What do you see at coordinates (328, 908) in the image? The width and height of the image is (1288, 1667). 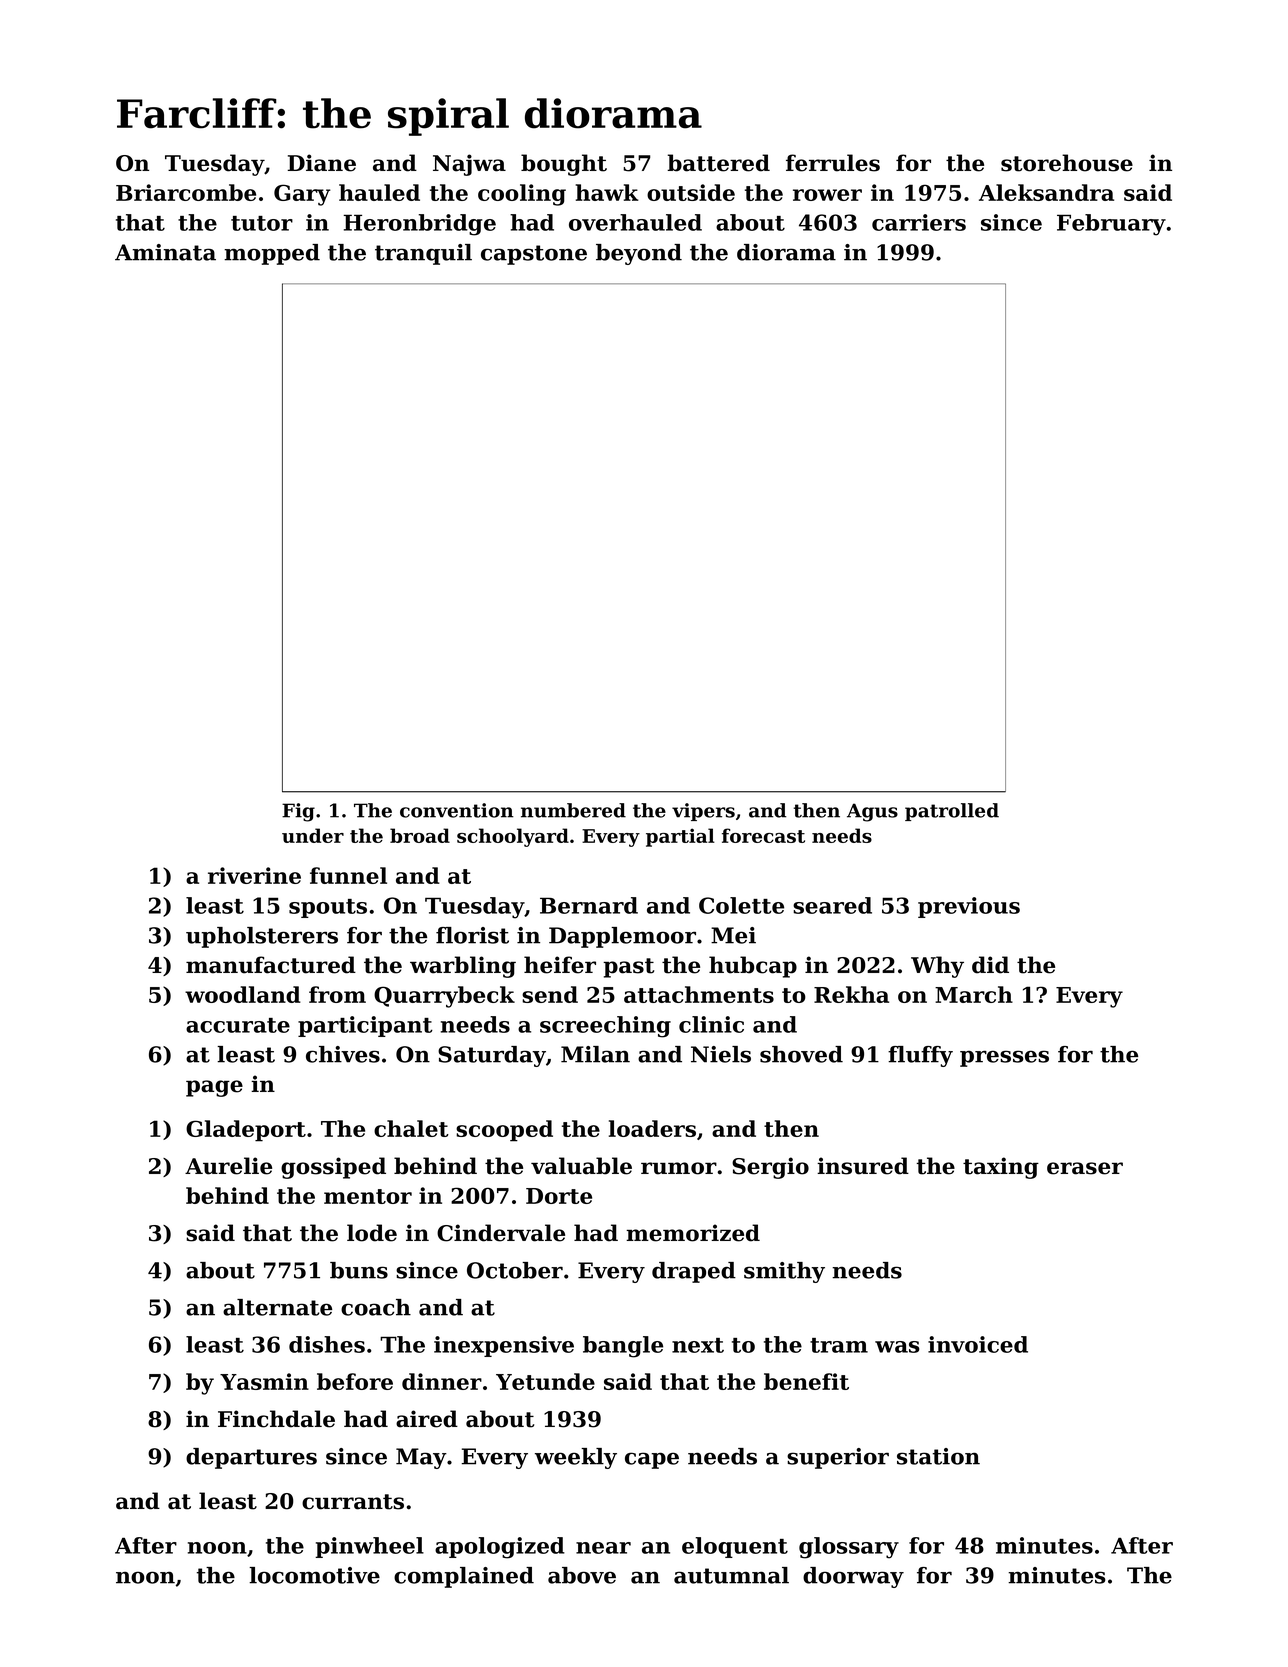 I see `spouts` at bounding box center [328, 908].
